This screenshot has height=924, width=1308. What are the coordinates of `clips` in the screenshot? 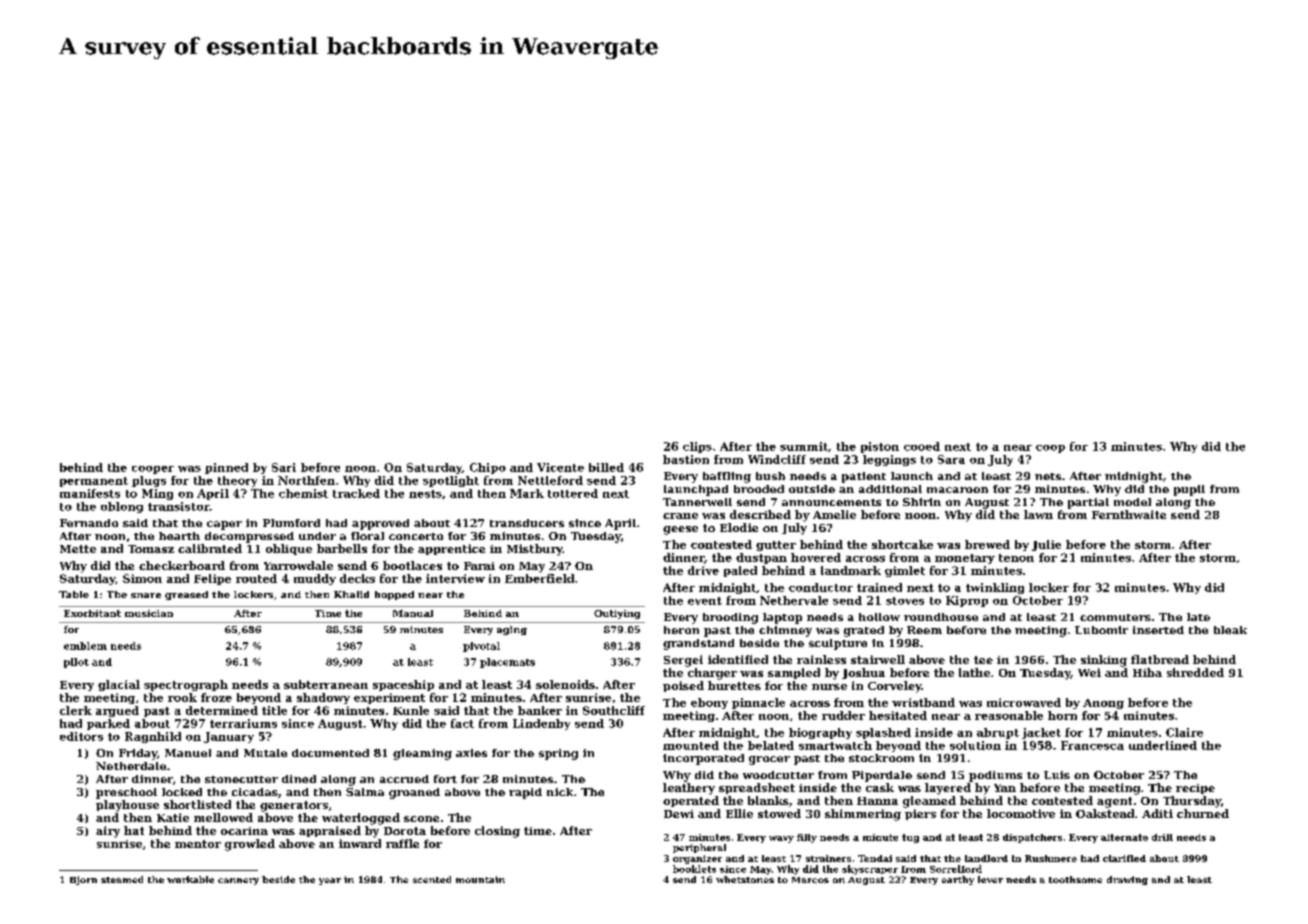 It's located at (697, 447).
